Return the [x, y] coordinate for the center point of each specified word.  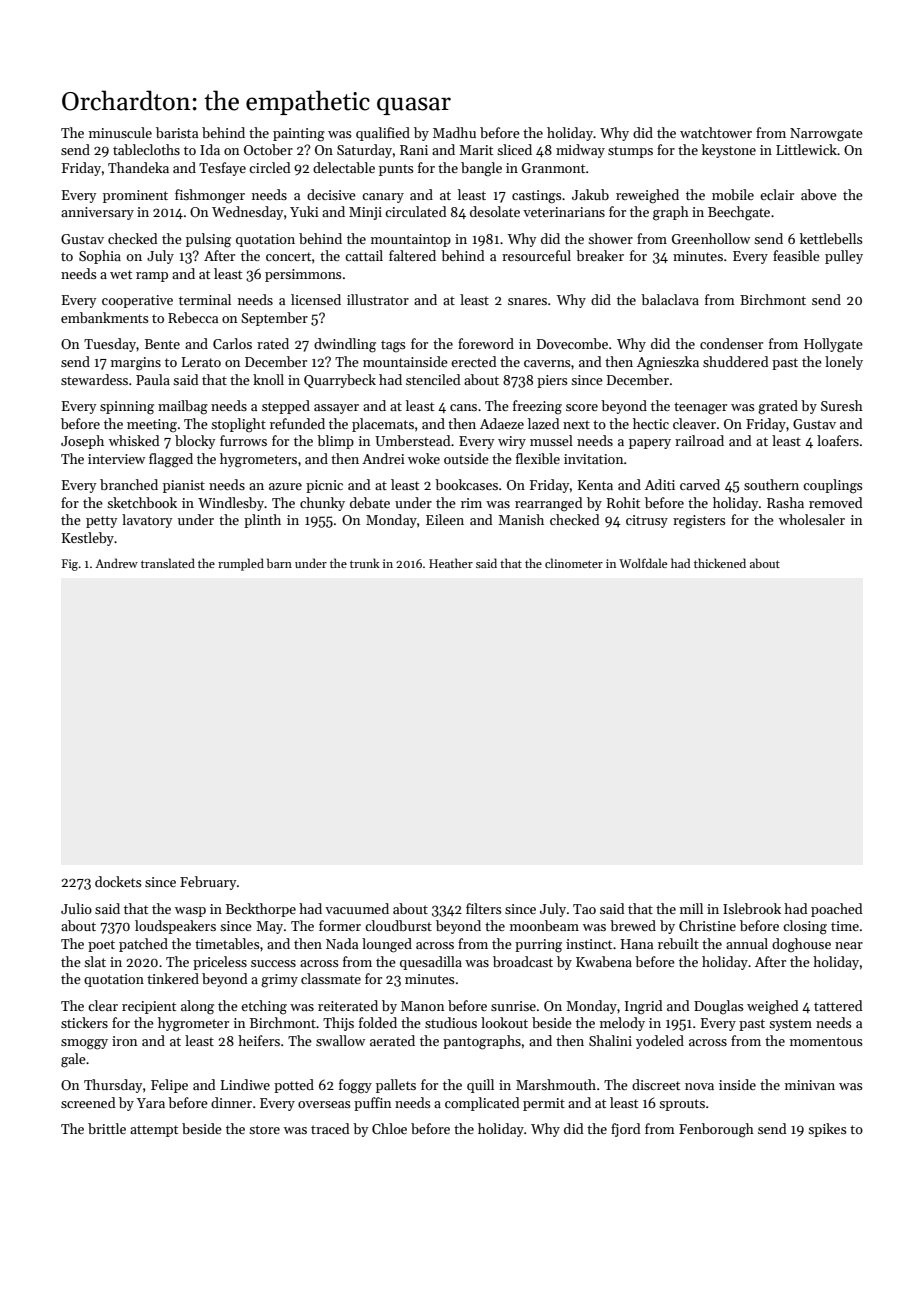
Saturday [364, 151]
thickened [720, 563]
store [264, 1129]
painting [299, 135]
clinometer [574, 563]
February [208, 883]
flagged [171, 460]
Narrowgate [826, 135]
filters [484, 908]
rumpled [241, 564]
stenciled [433, 379]
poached [837, 910]
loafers [838, 440]
